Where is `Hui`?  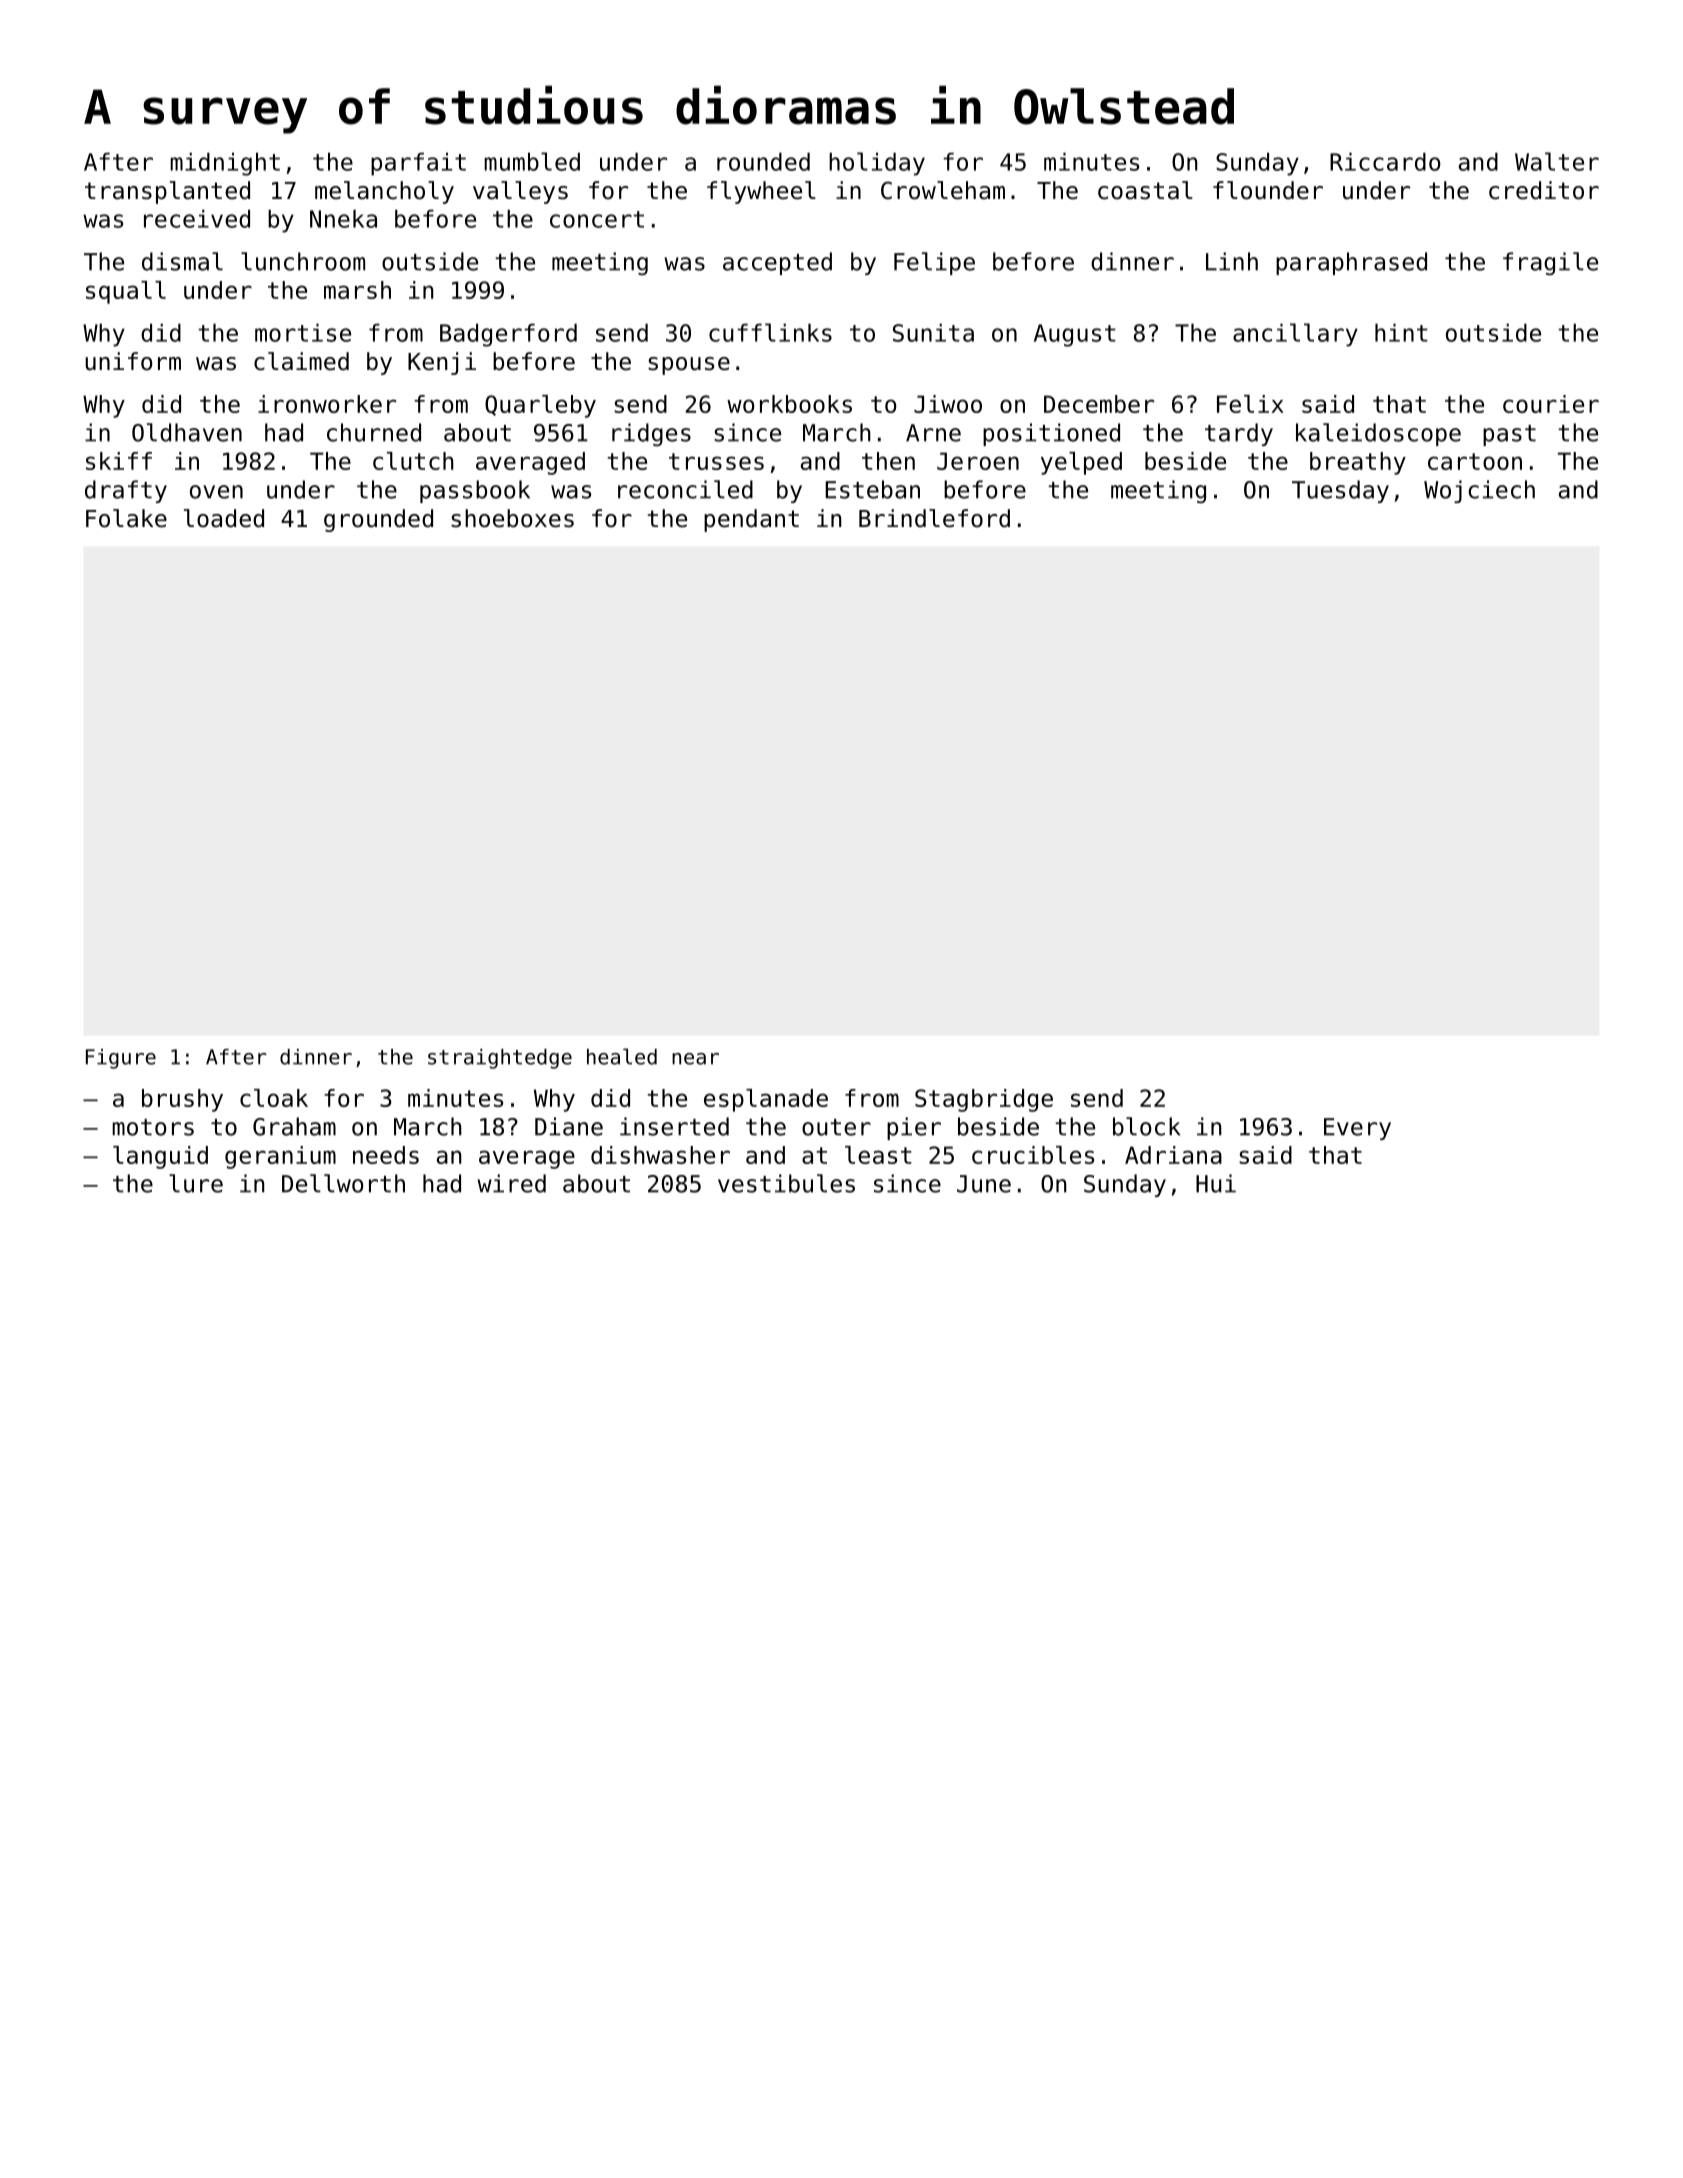 Hui is located at coordinates (1216, 1183).
